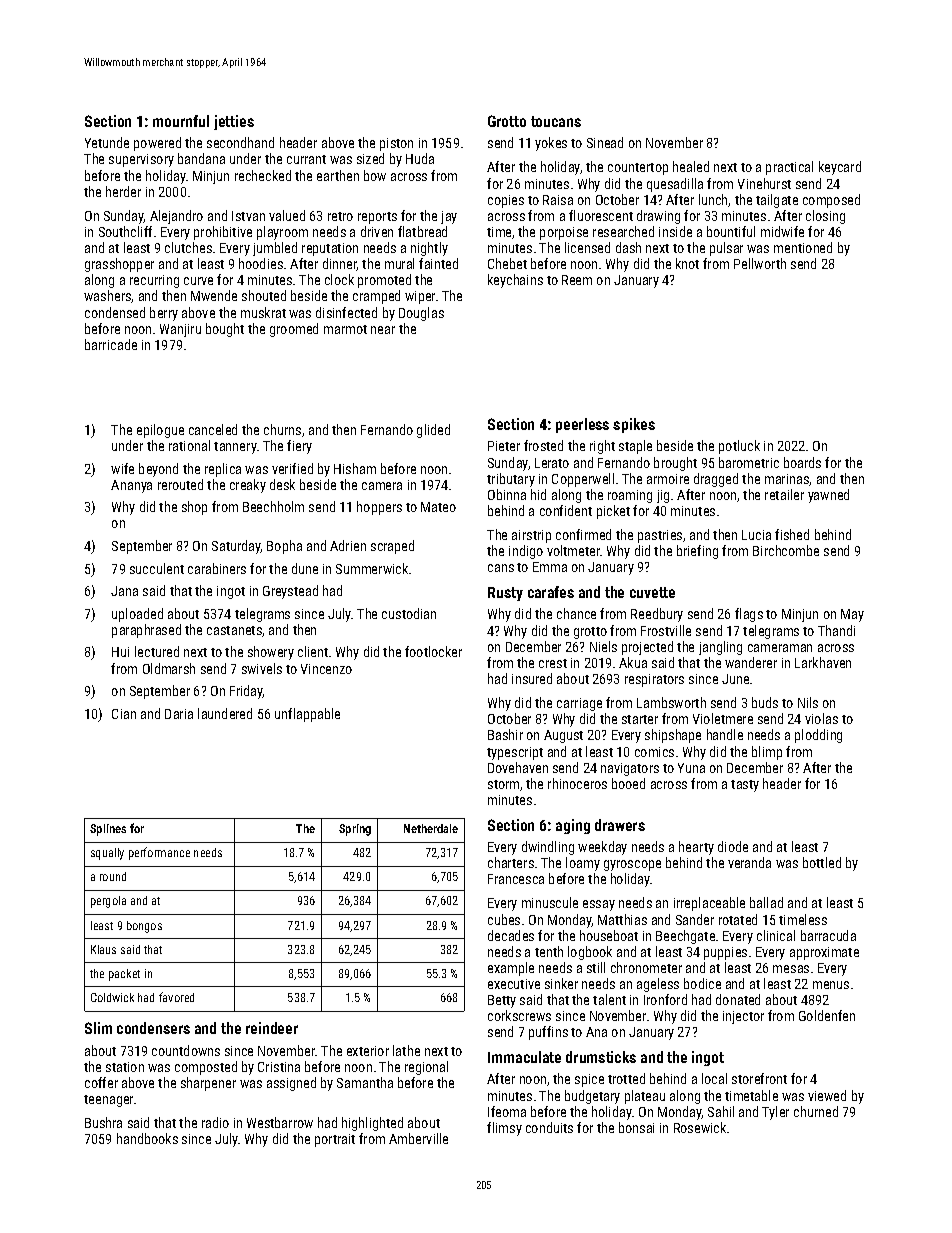  I want to click on paraphrased, so click(146, 631).
